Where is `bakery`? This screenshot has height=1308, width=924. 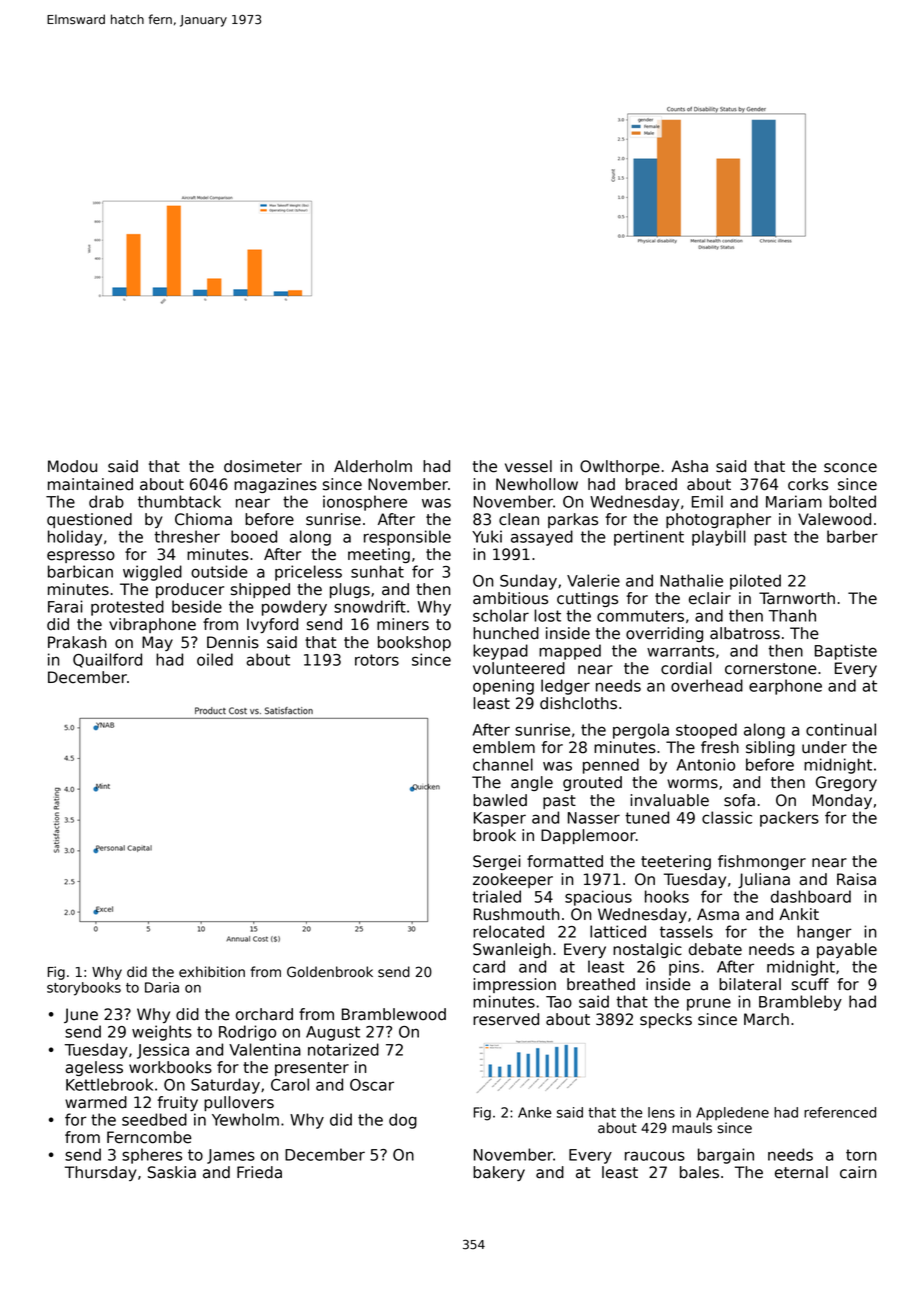 bakery is located at coordinates (499, 1173).
